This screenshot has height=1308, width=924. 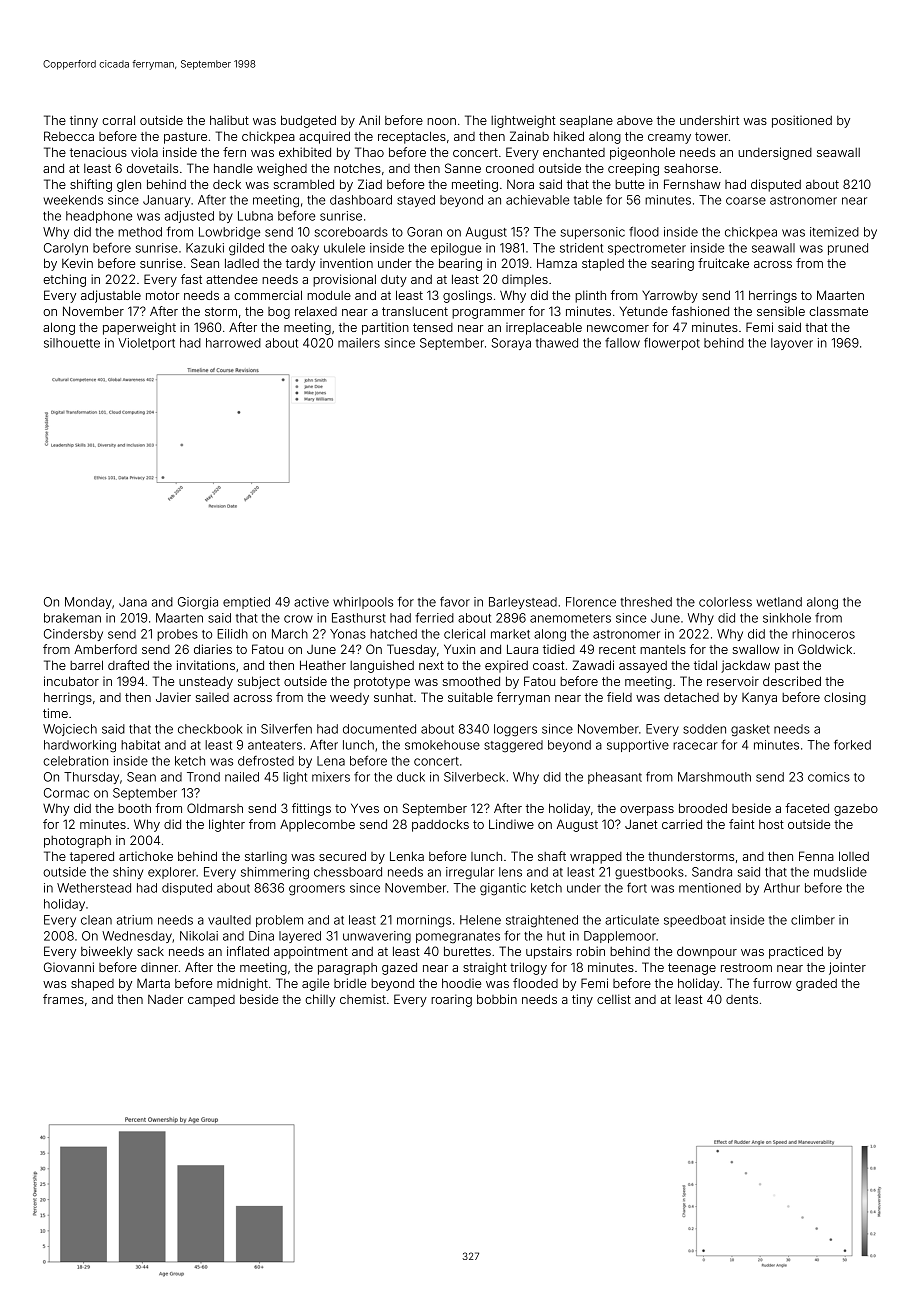 What do you see at coordinates (359, 343) in the screenshot?
I see `mailers` at bounding box center [359, 343].
